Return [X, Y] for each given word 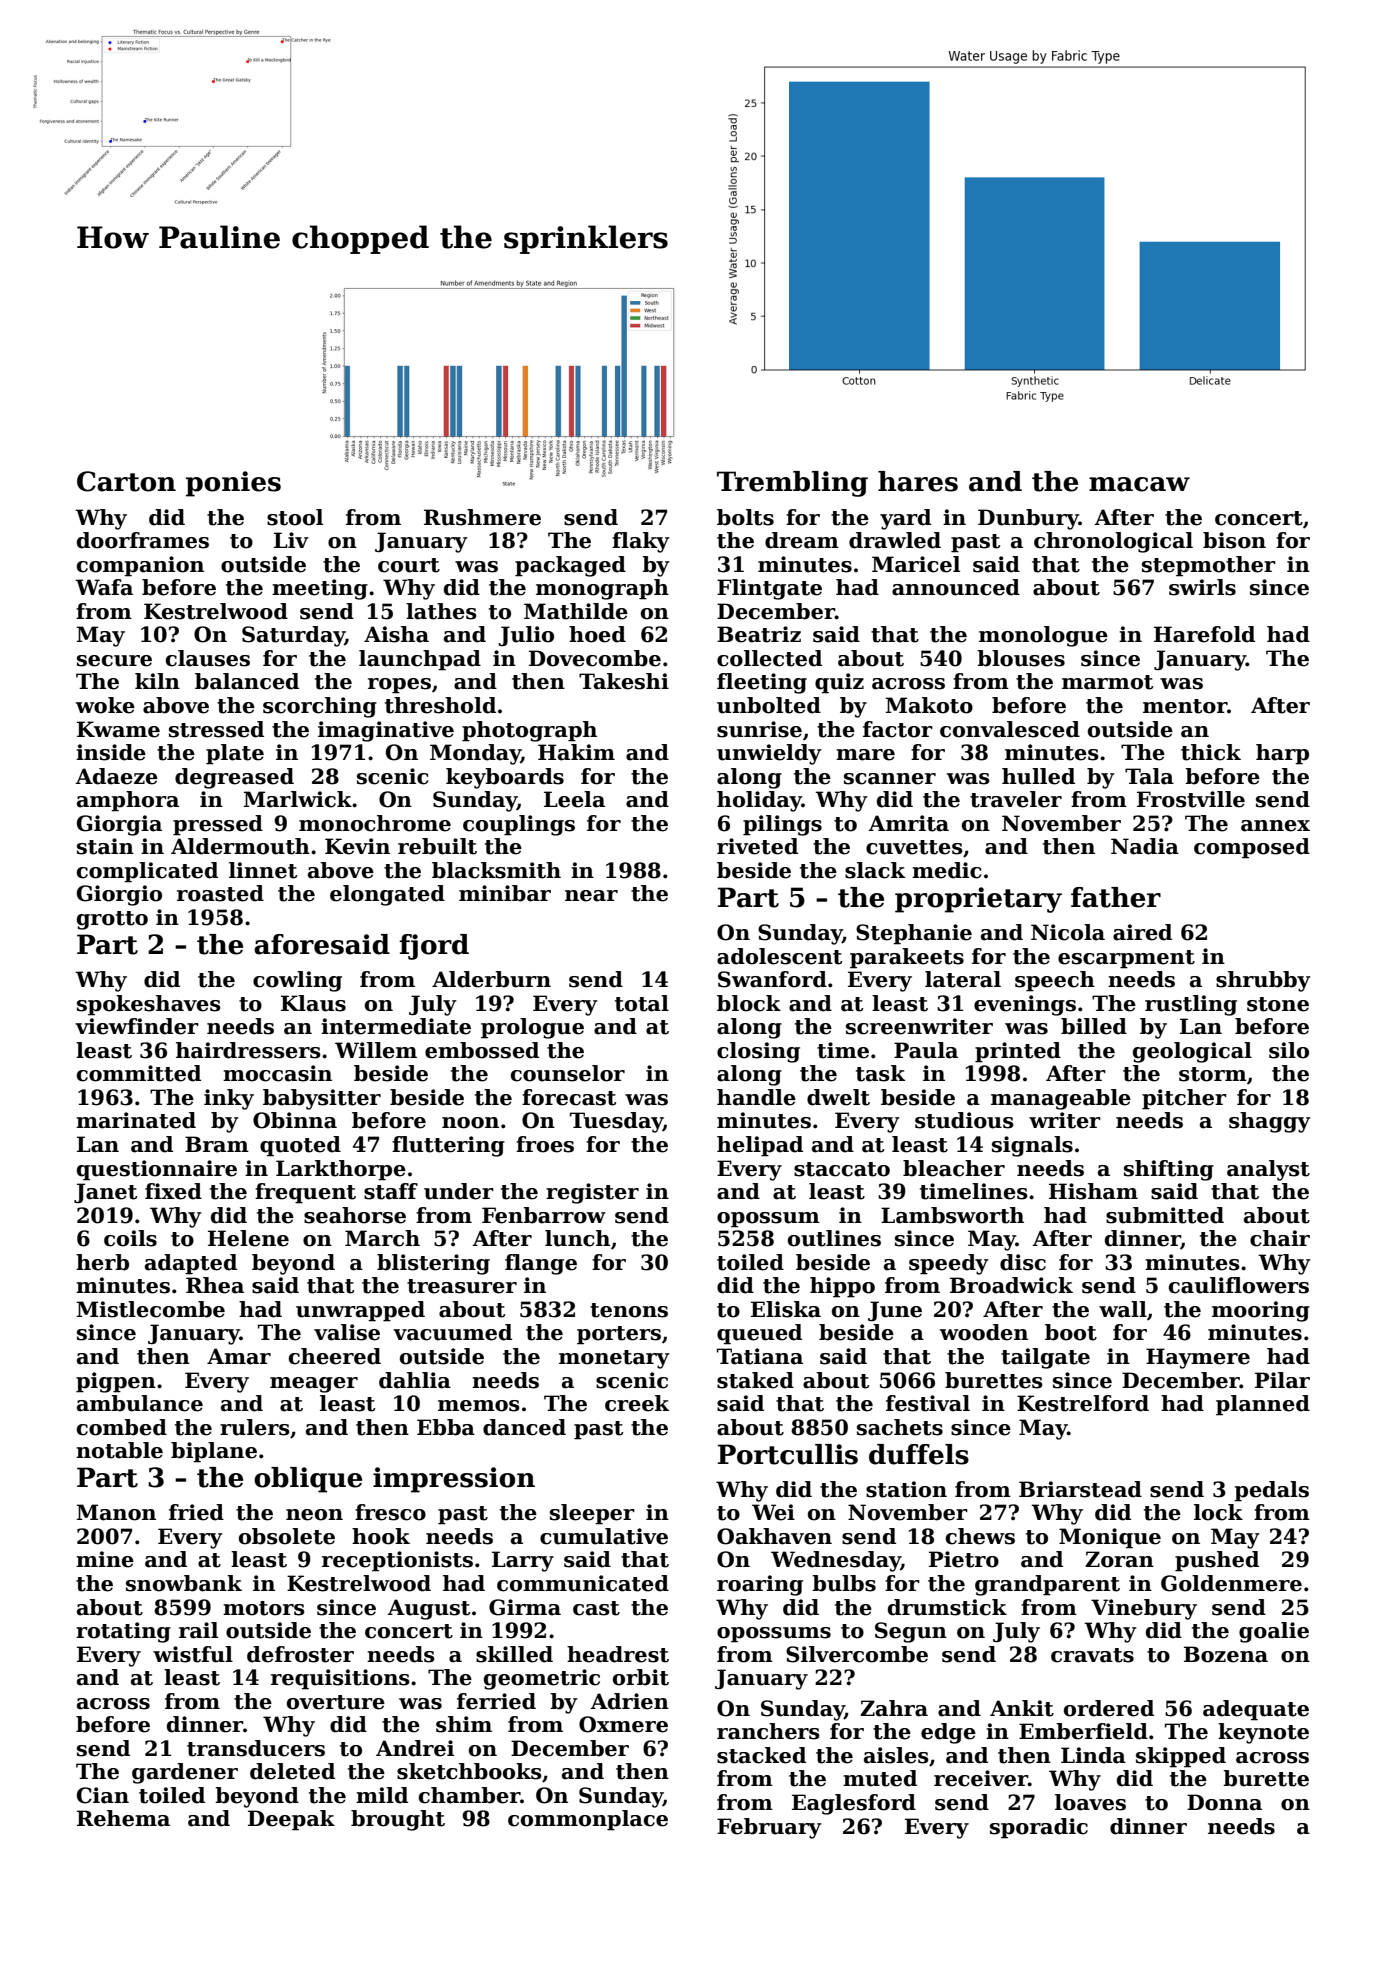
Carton [126, 481]
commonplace [588, 1820]
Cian [103, 1795]
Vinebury [1144, 1609]
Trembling [792, 484]
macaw [1139, 484]
